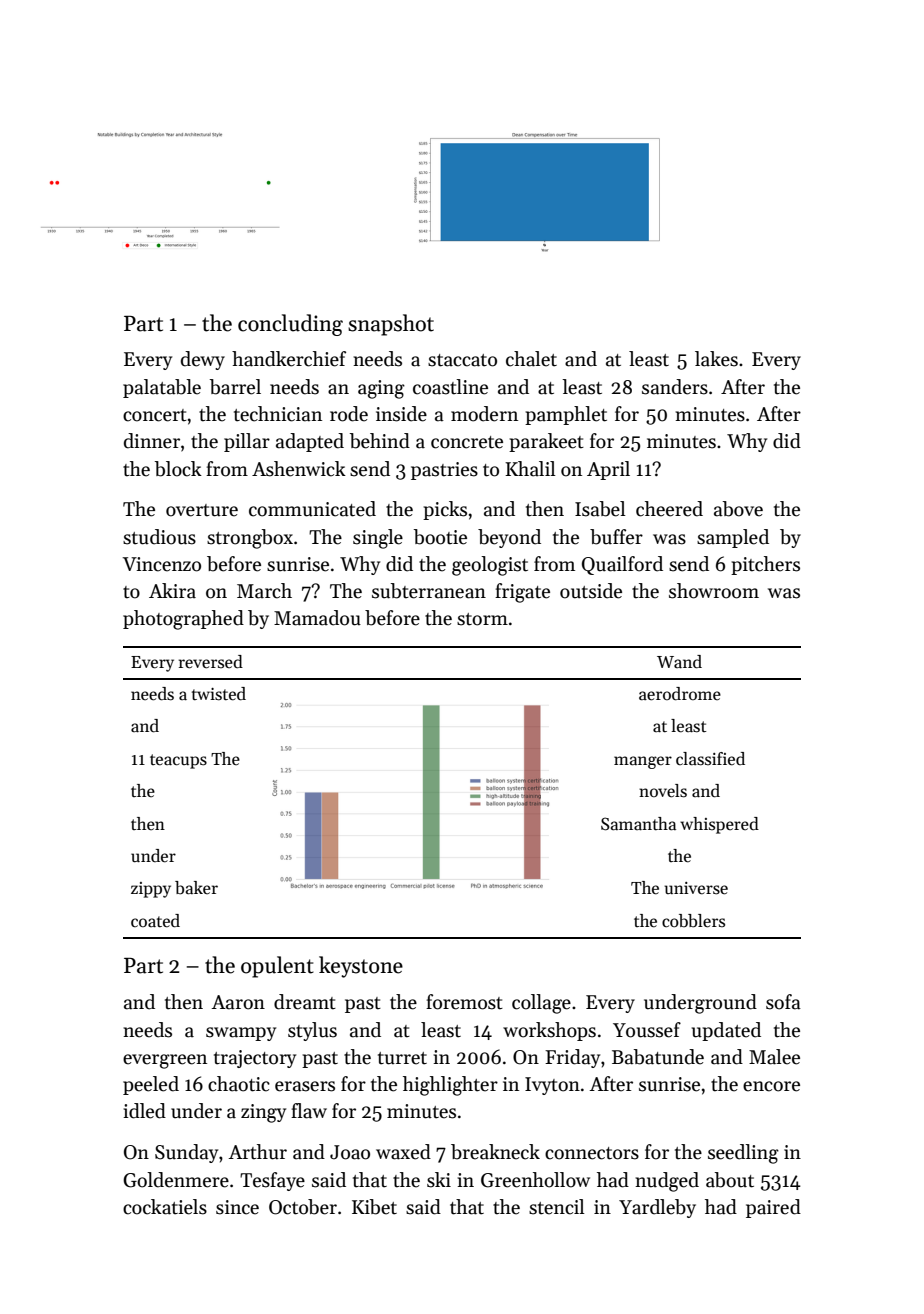  I want to click on stencil, so click(557, 1207).
